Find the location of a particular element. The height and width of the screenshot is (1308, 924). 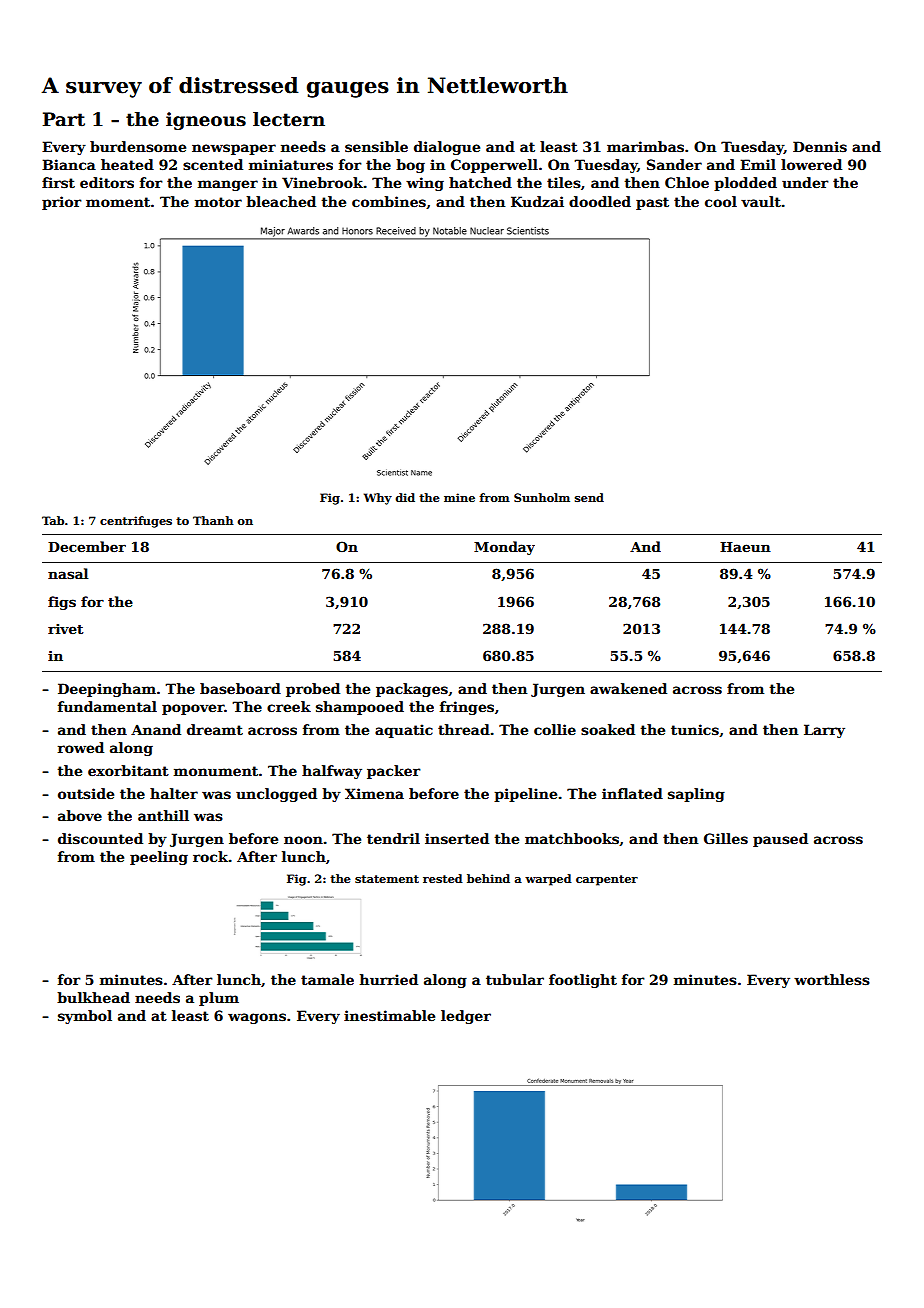

lectern is located at coordinates (289, 119).
